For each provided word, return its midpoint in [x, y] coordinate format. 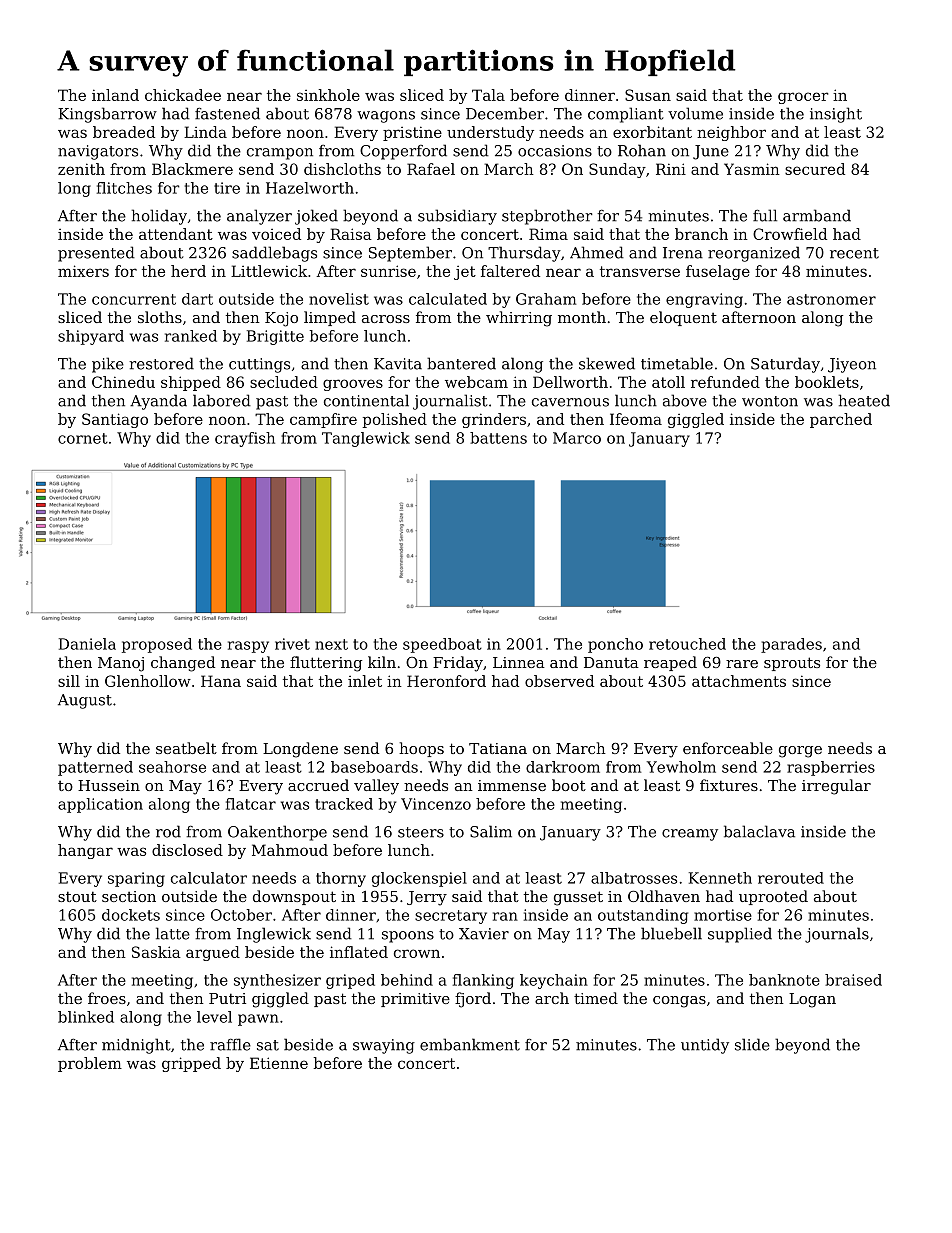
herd [188, 271]
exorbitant [652, 132]
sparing [136, 879]
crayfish [245, 439]
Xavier [484, 934]
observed [559, 681]
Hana [221, 681]
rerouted [791, 878]
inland [115, 95]
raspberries [831, 768]
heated [864, 400]
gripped [191, 1064]
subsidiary [457, 217]
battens [498, 438]
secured [815, 169]
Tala [488, 95]
